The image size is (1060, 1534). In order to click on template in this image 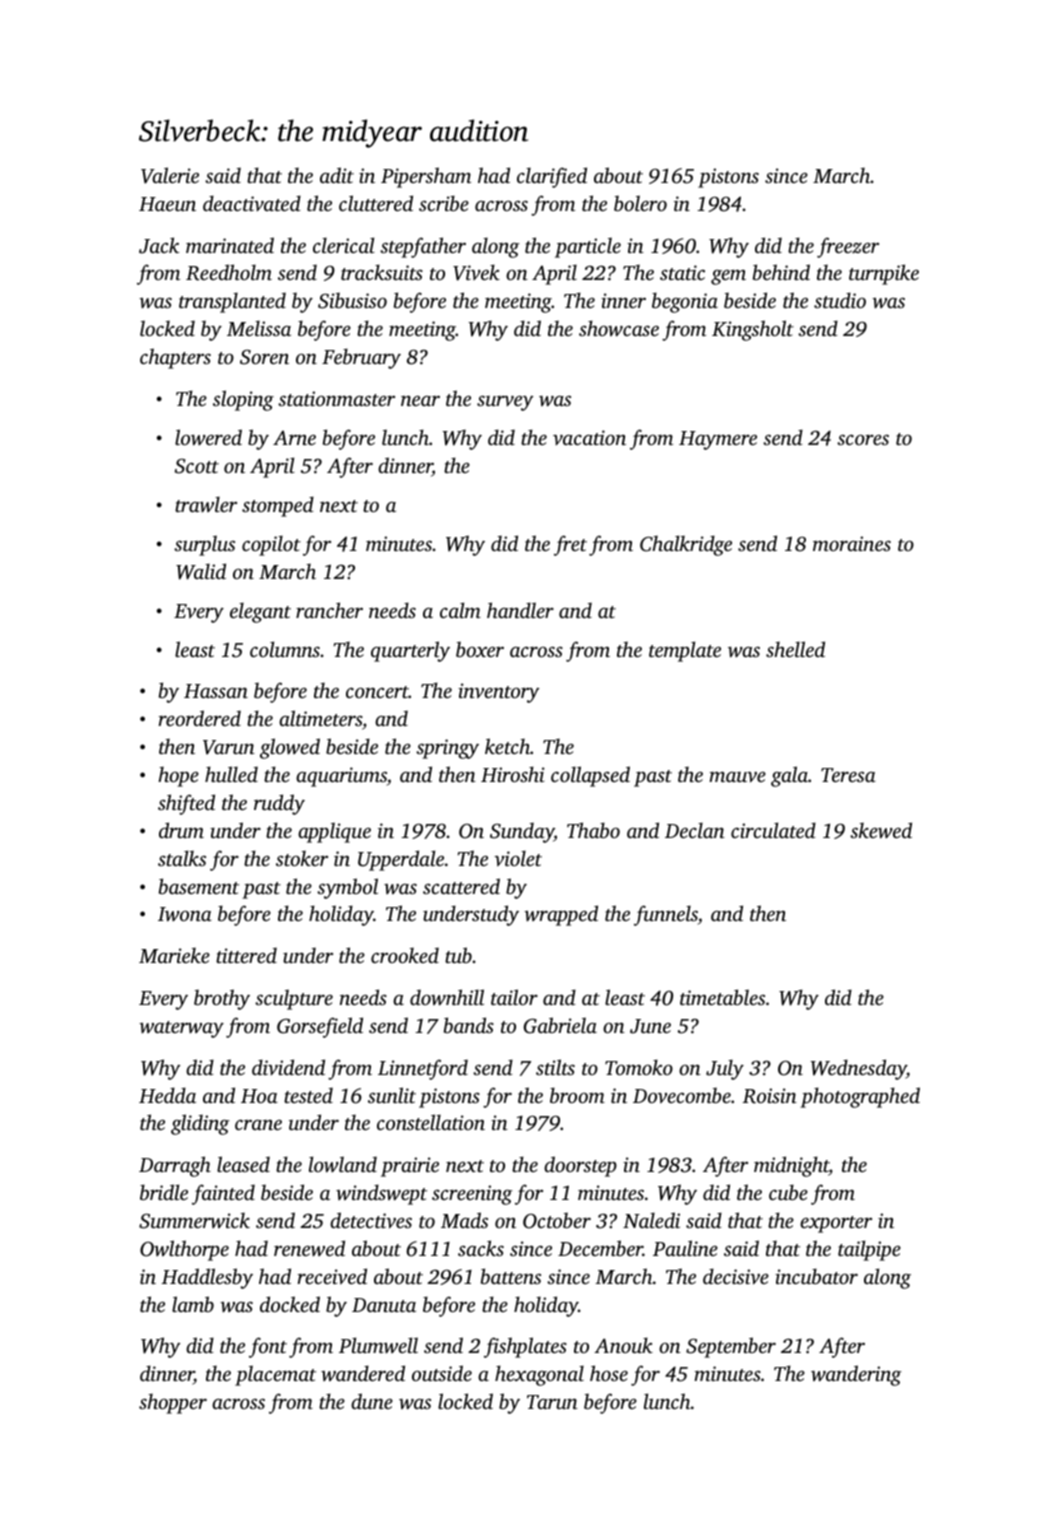, I will do `click(685, 651)`.
